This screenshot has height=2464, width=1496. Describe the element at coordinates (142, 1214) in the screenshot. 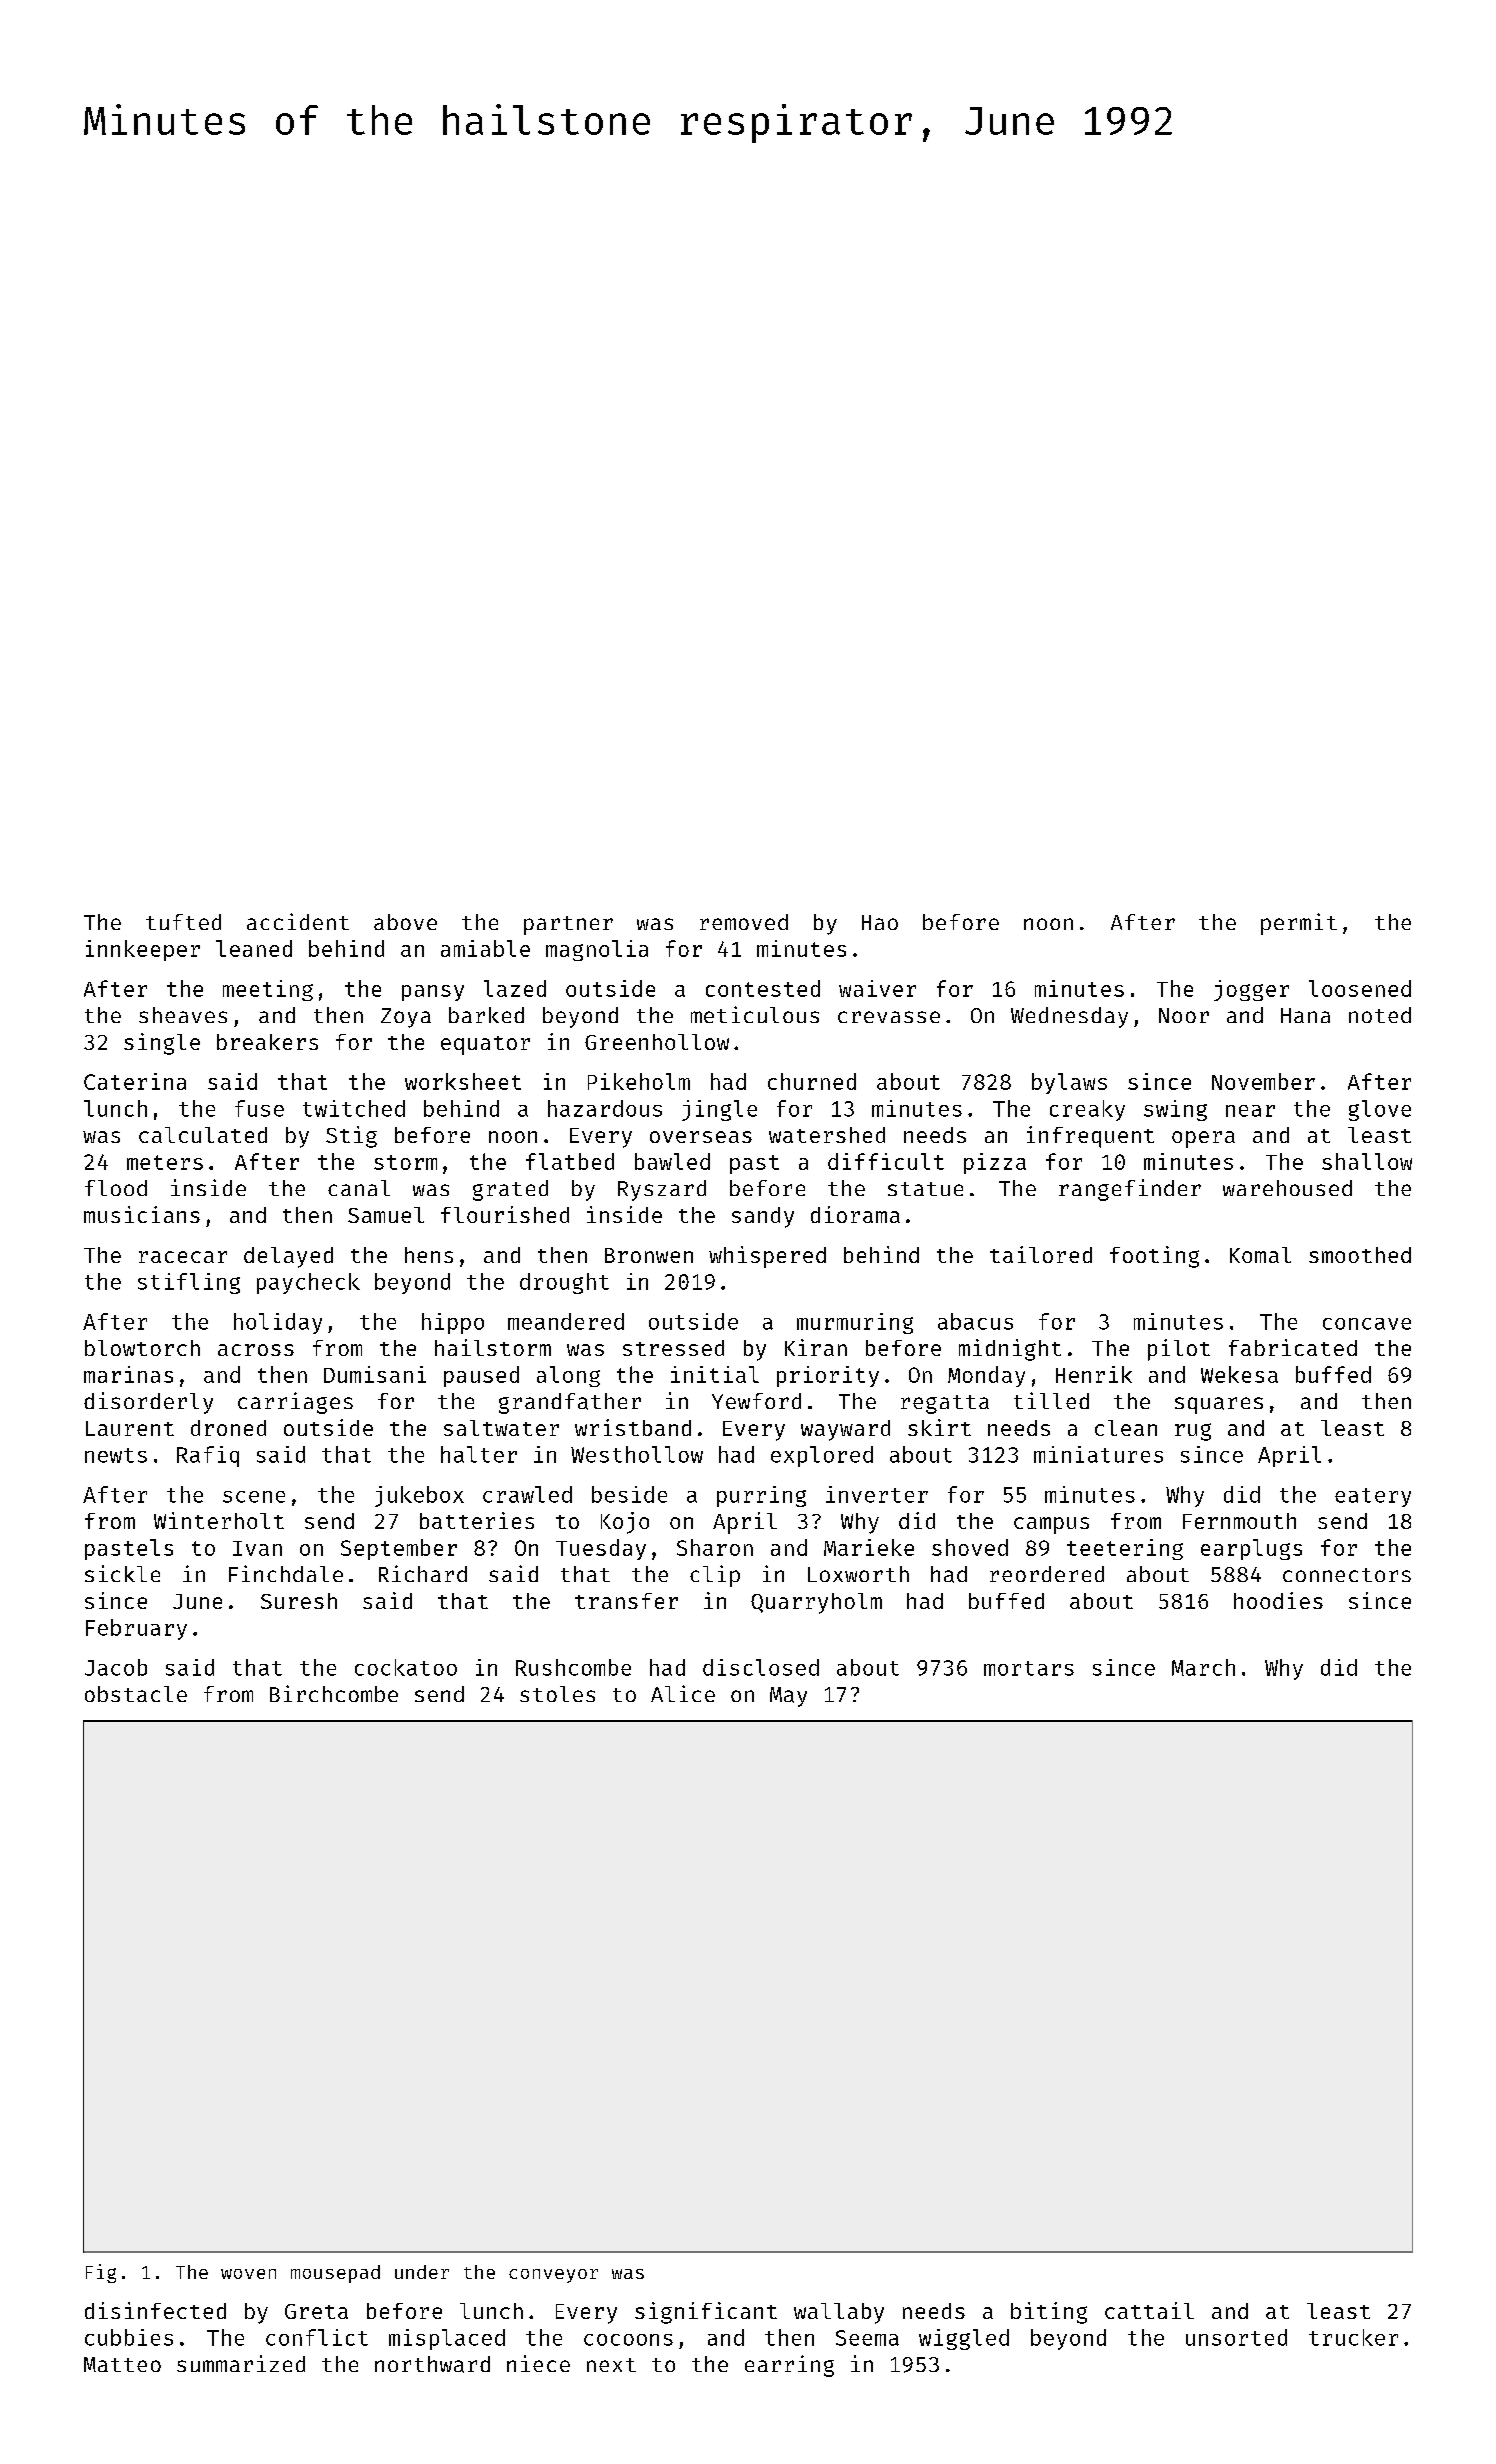

I see `musicians` at that location.
